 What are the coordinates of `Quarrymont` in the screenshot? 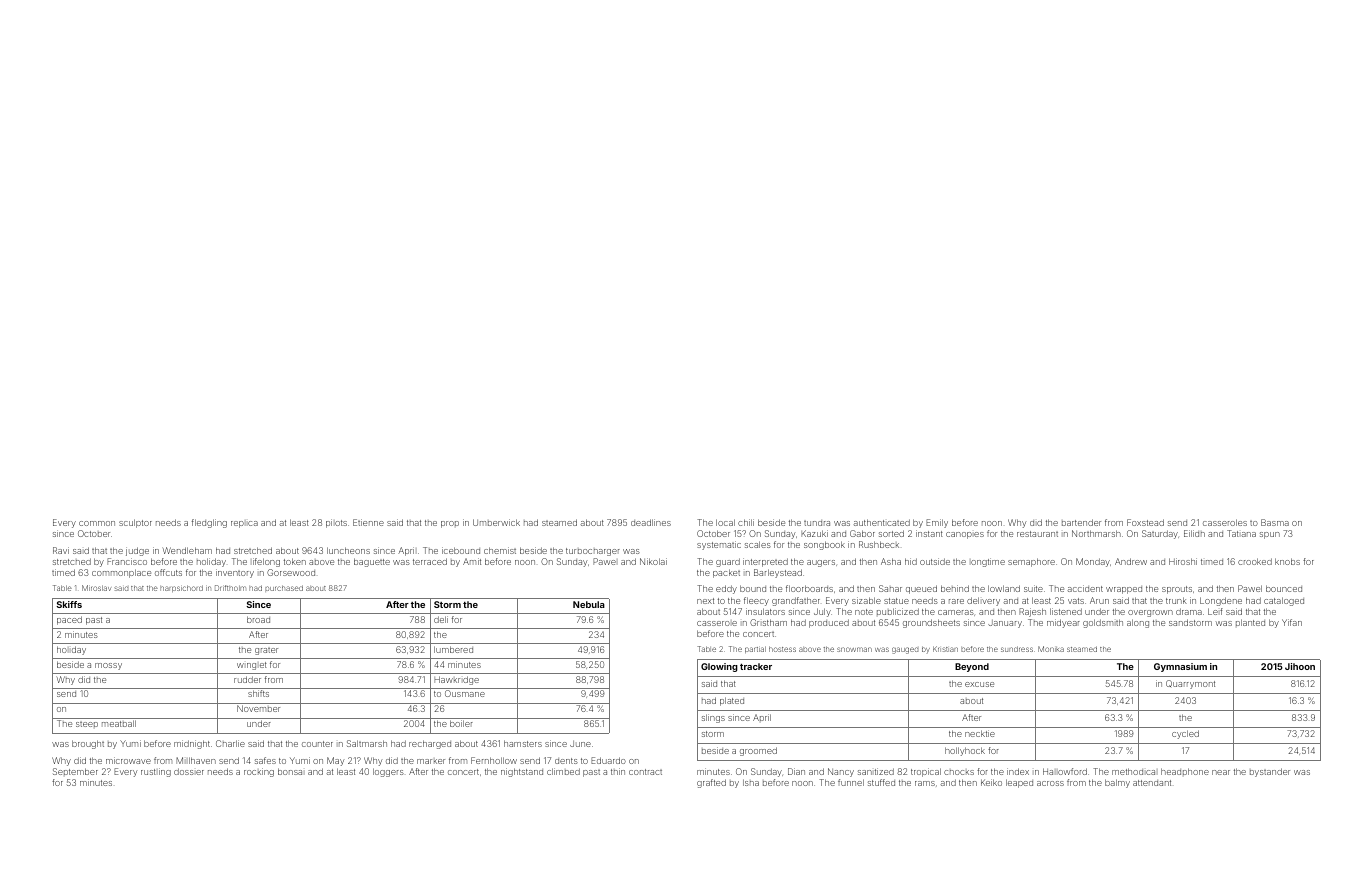 It's located at (1190, 684).
